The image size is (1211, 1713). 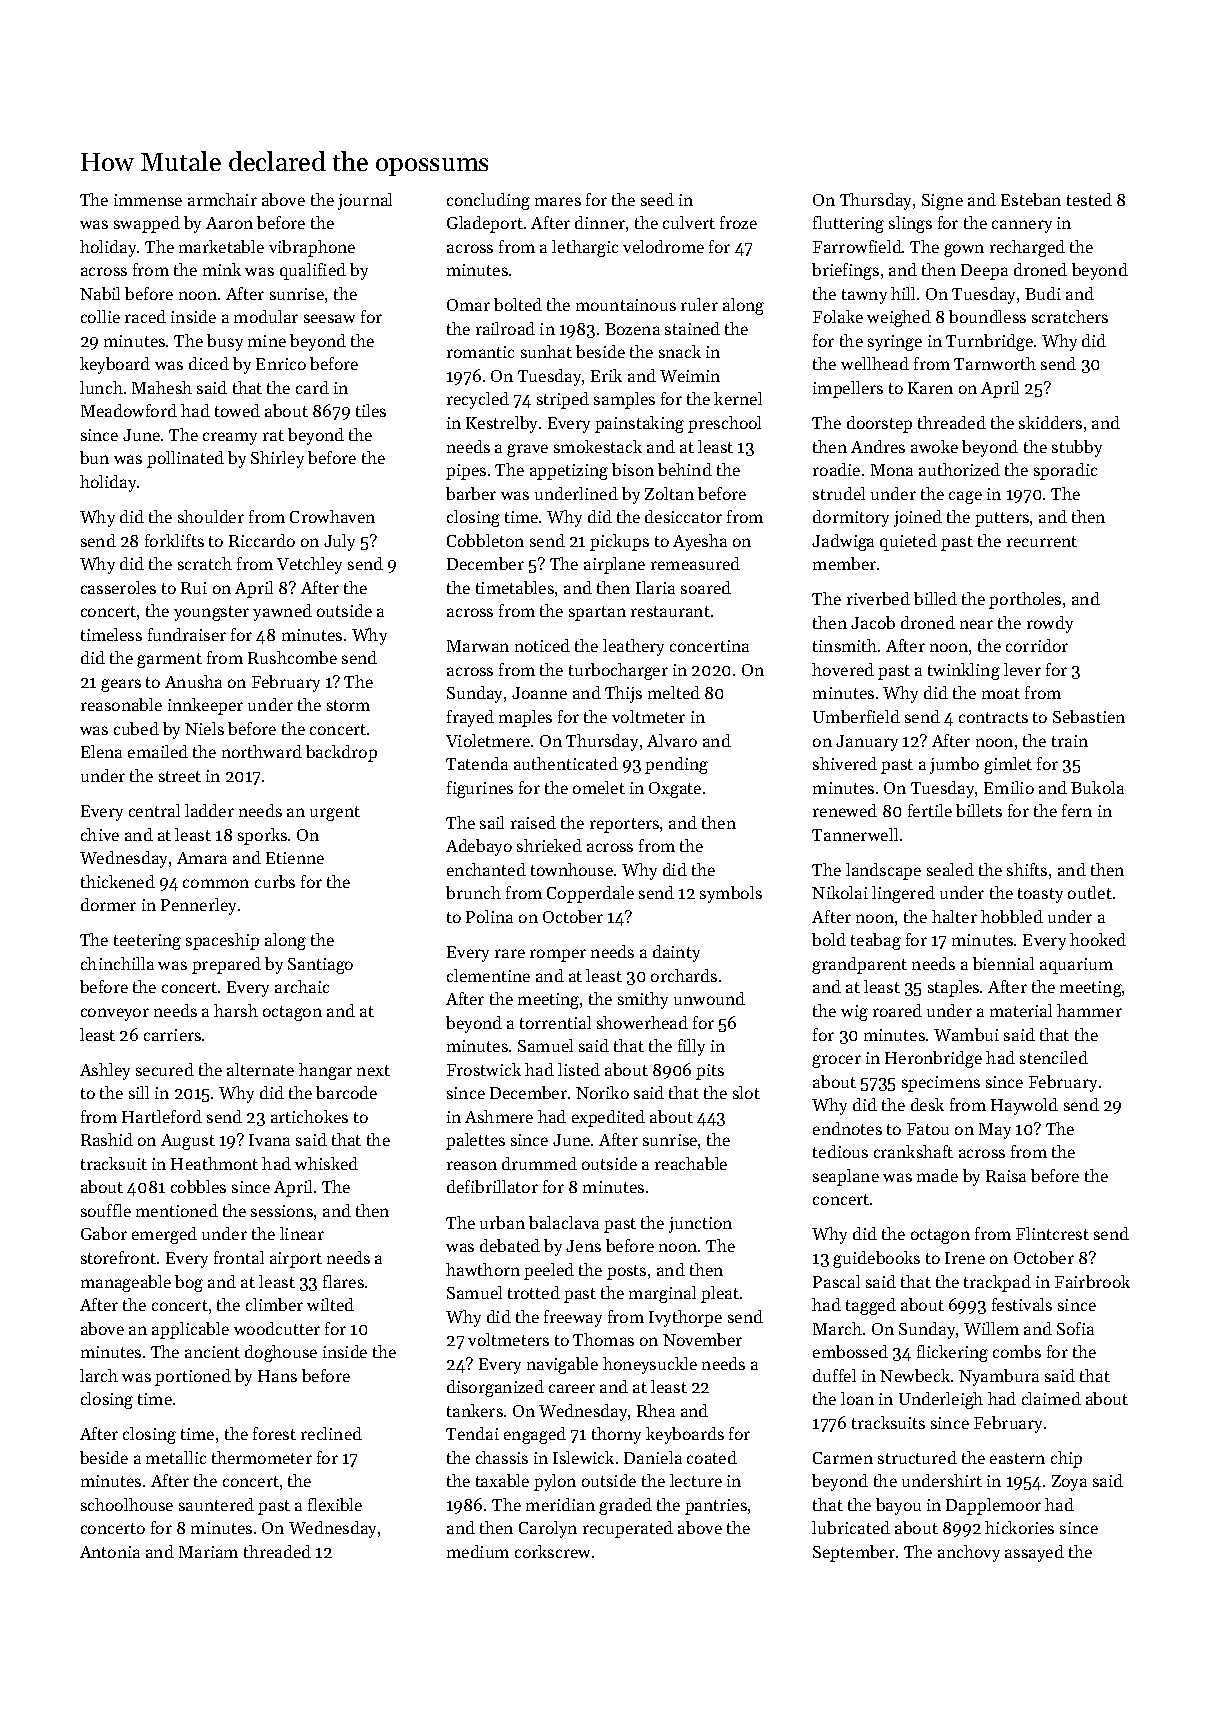 I want to click on Anusha, so click(x=193, y=681).
